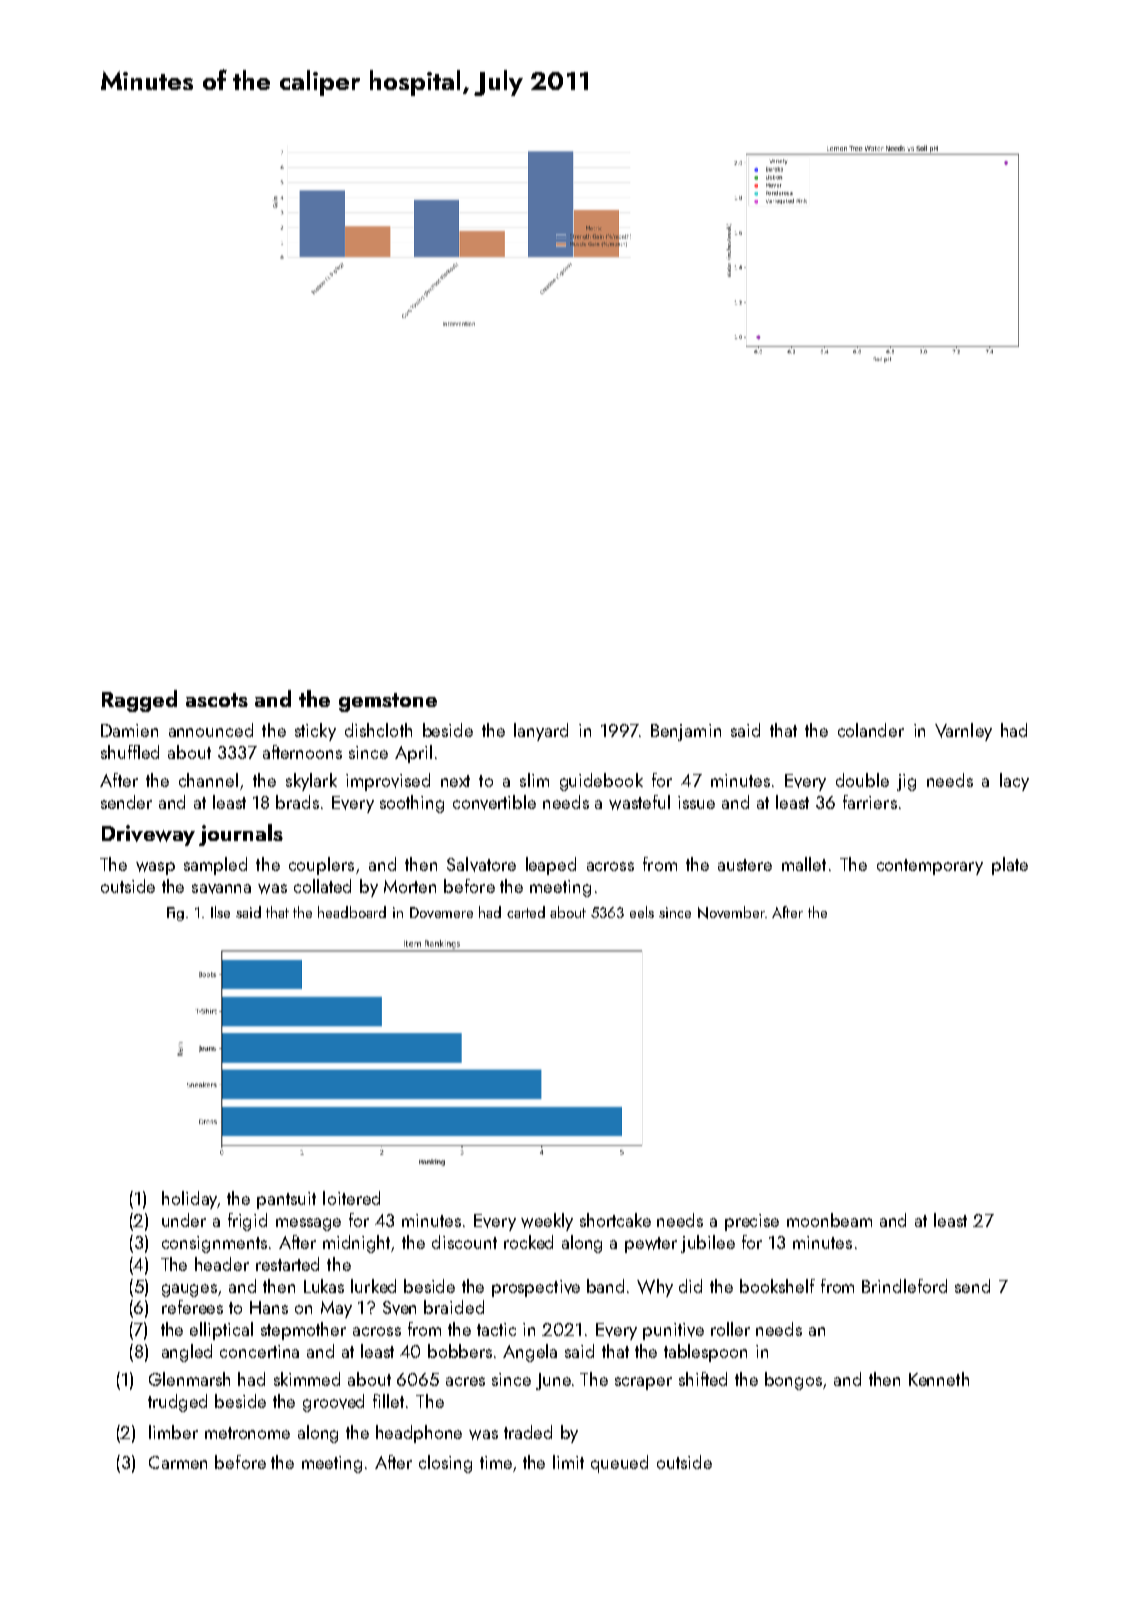 The width and height of the screenshot is (1129, 1597). Describe the element at coordinates (619, 1464) in the screenshot. I see `queued` at that location.
